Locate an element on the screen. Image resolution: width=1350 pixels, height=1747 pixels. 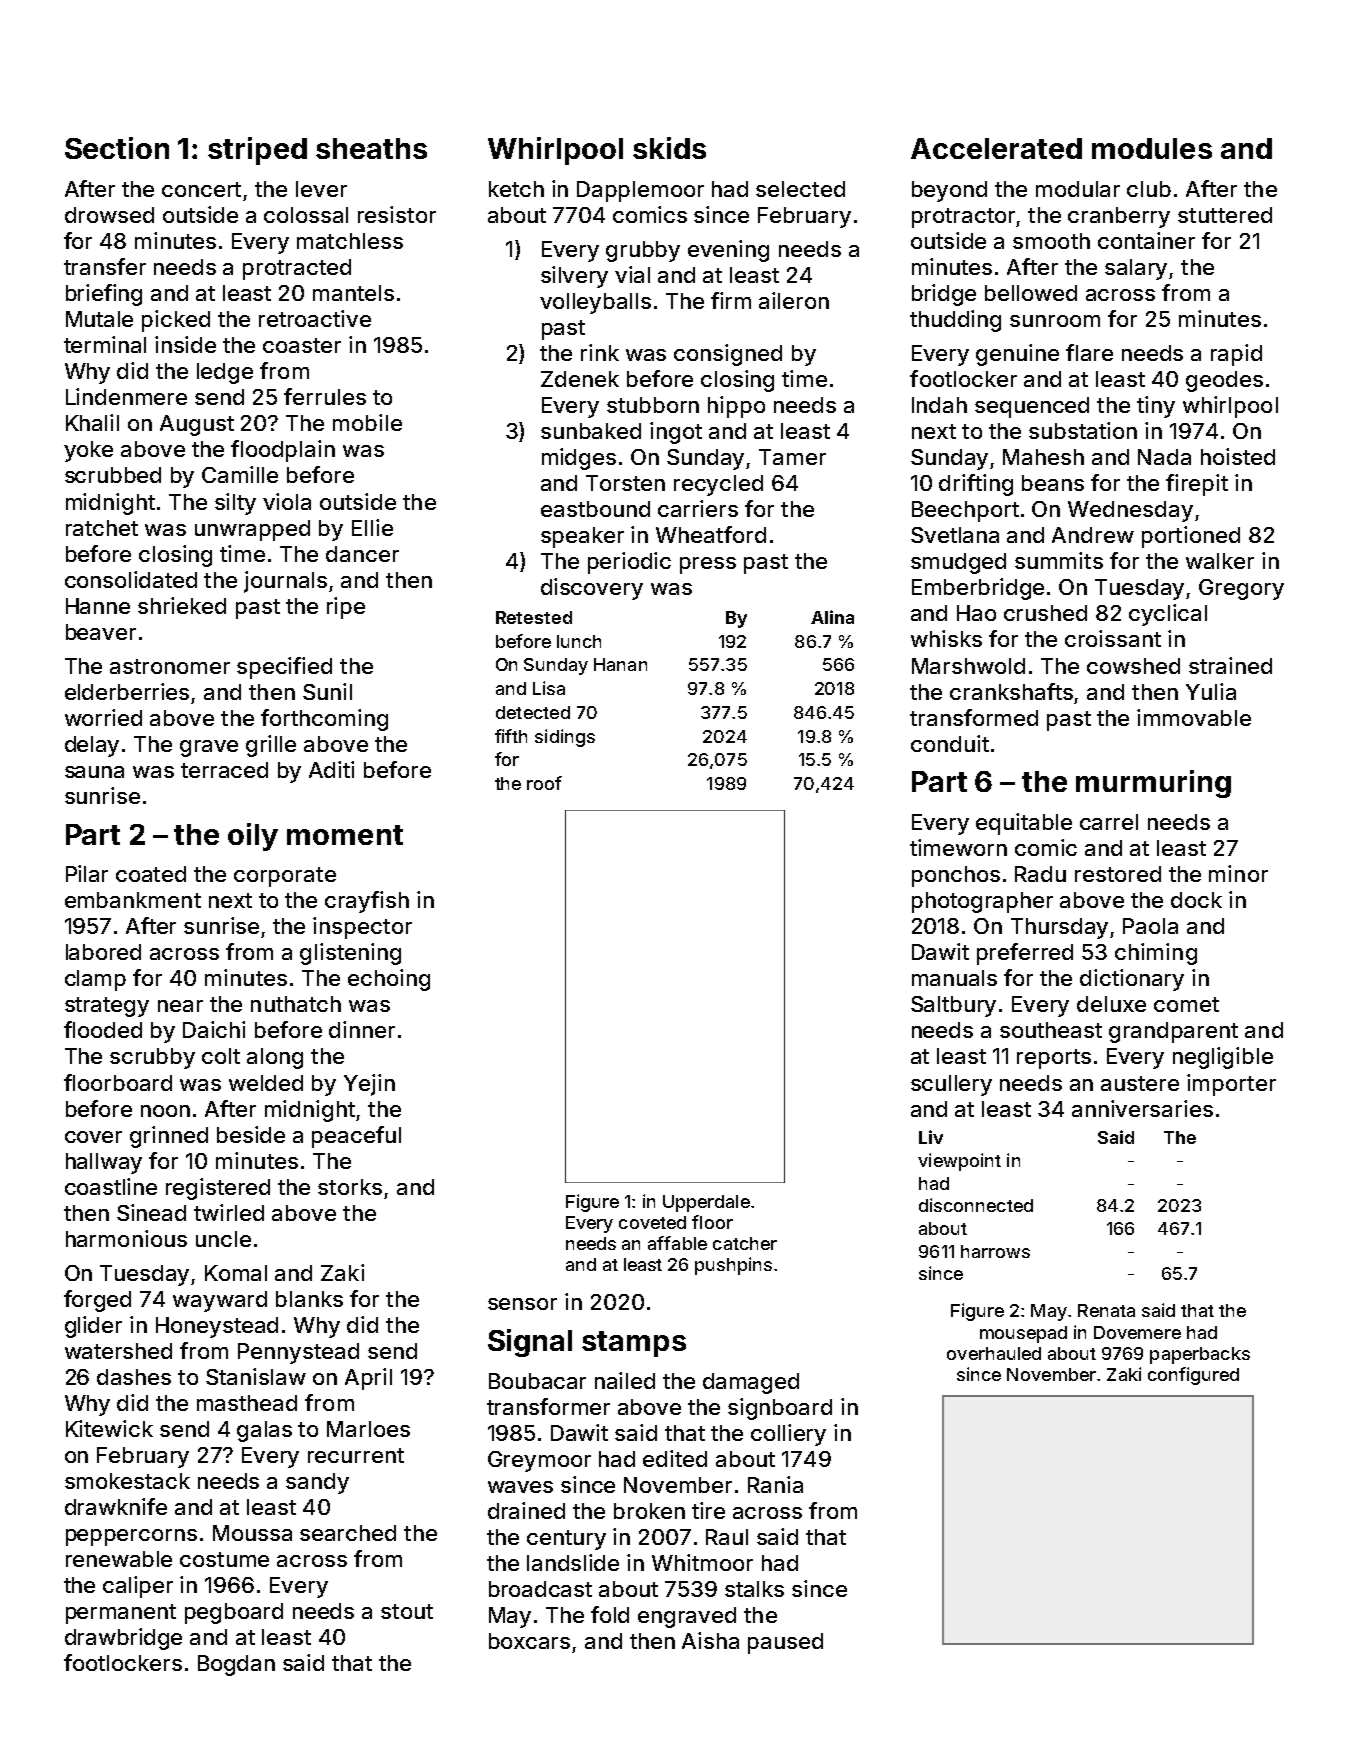
negligible is located at coordinates (1223, 1058).
